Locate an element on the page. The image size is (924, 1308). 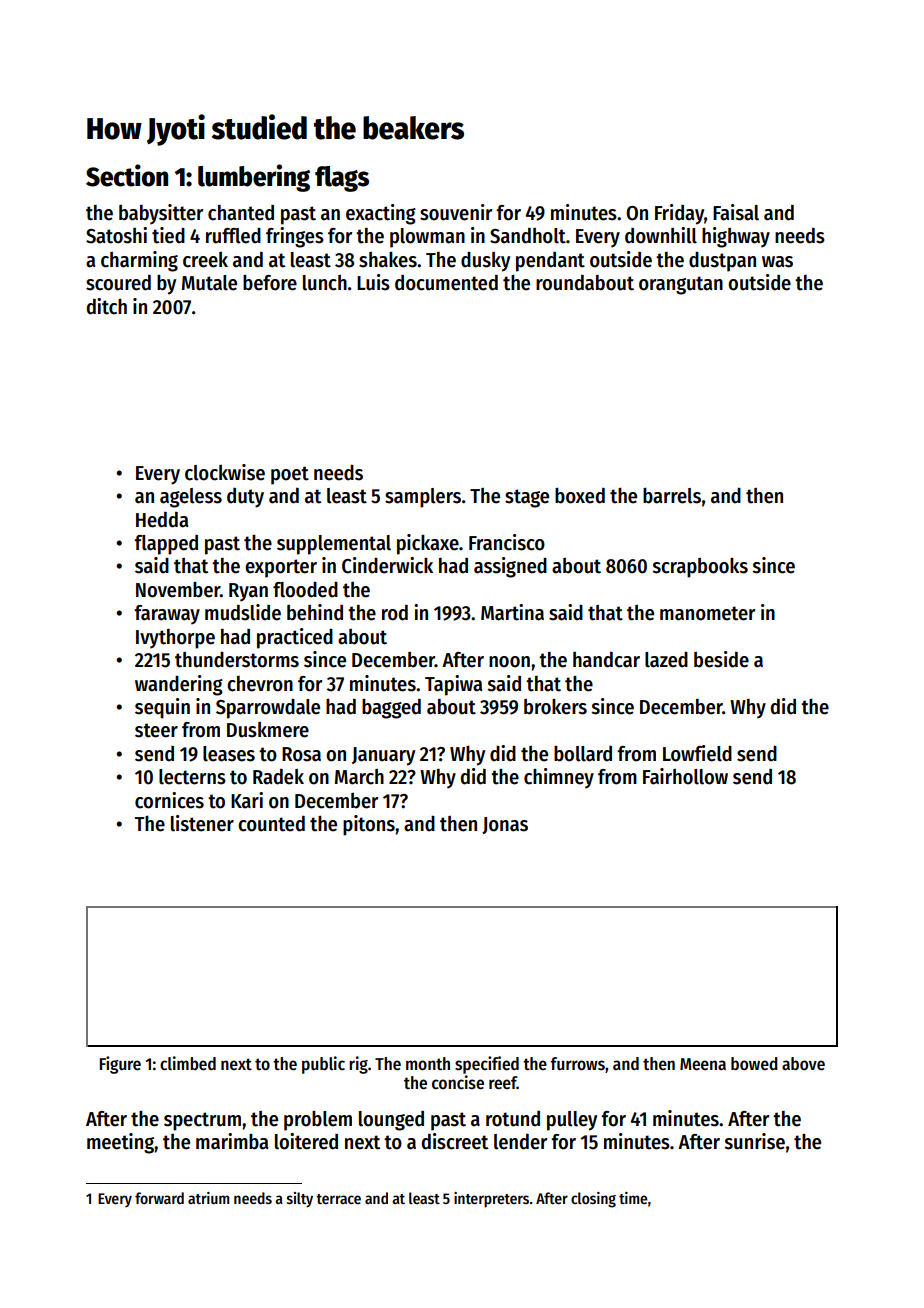
Mutale is located at coordinates (209, 283).
